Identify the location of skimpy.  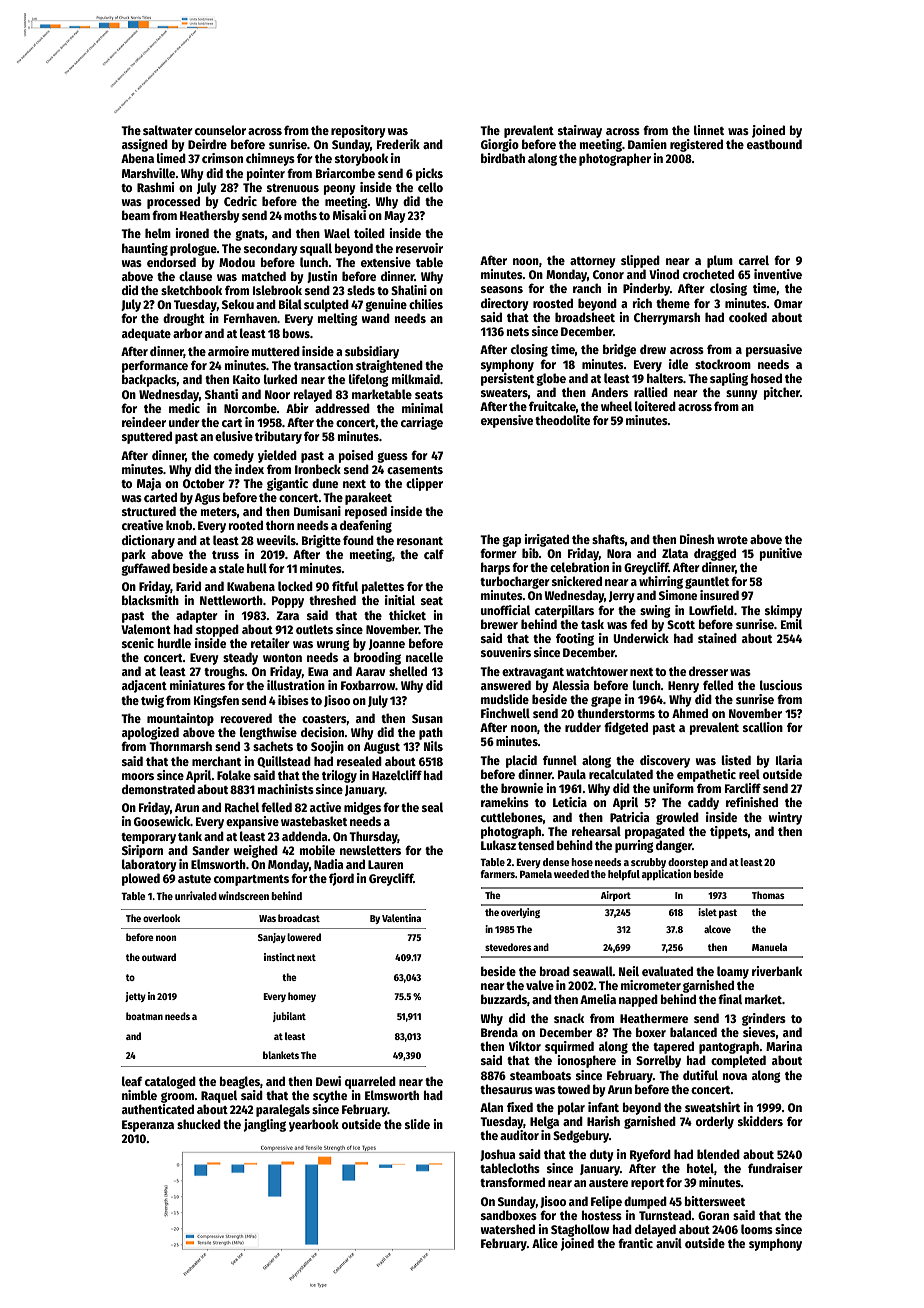
(783, 611).
